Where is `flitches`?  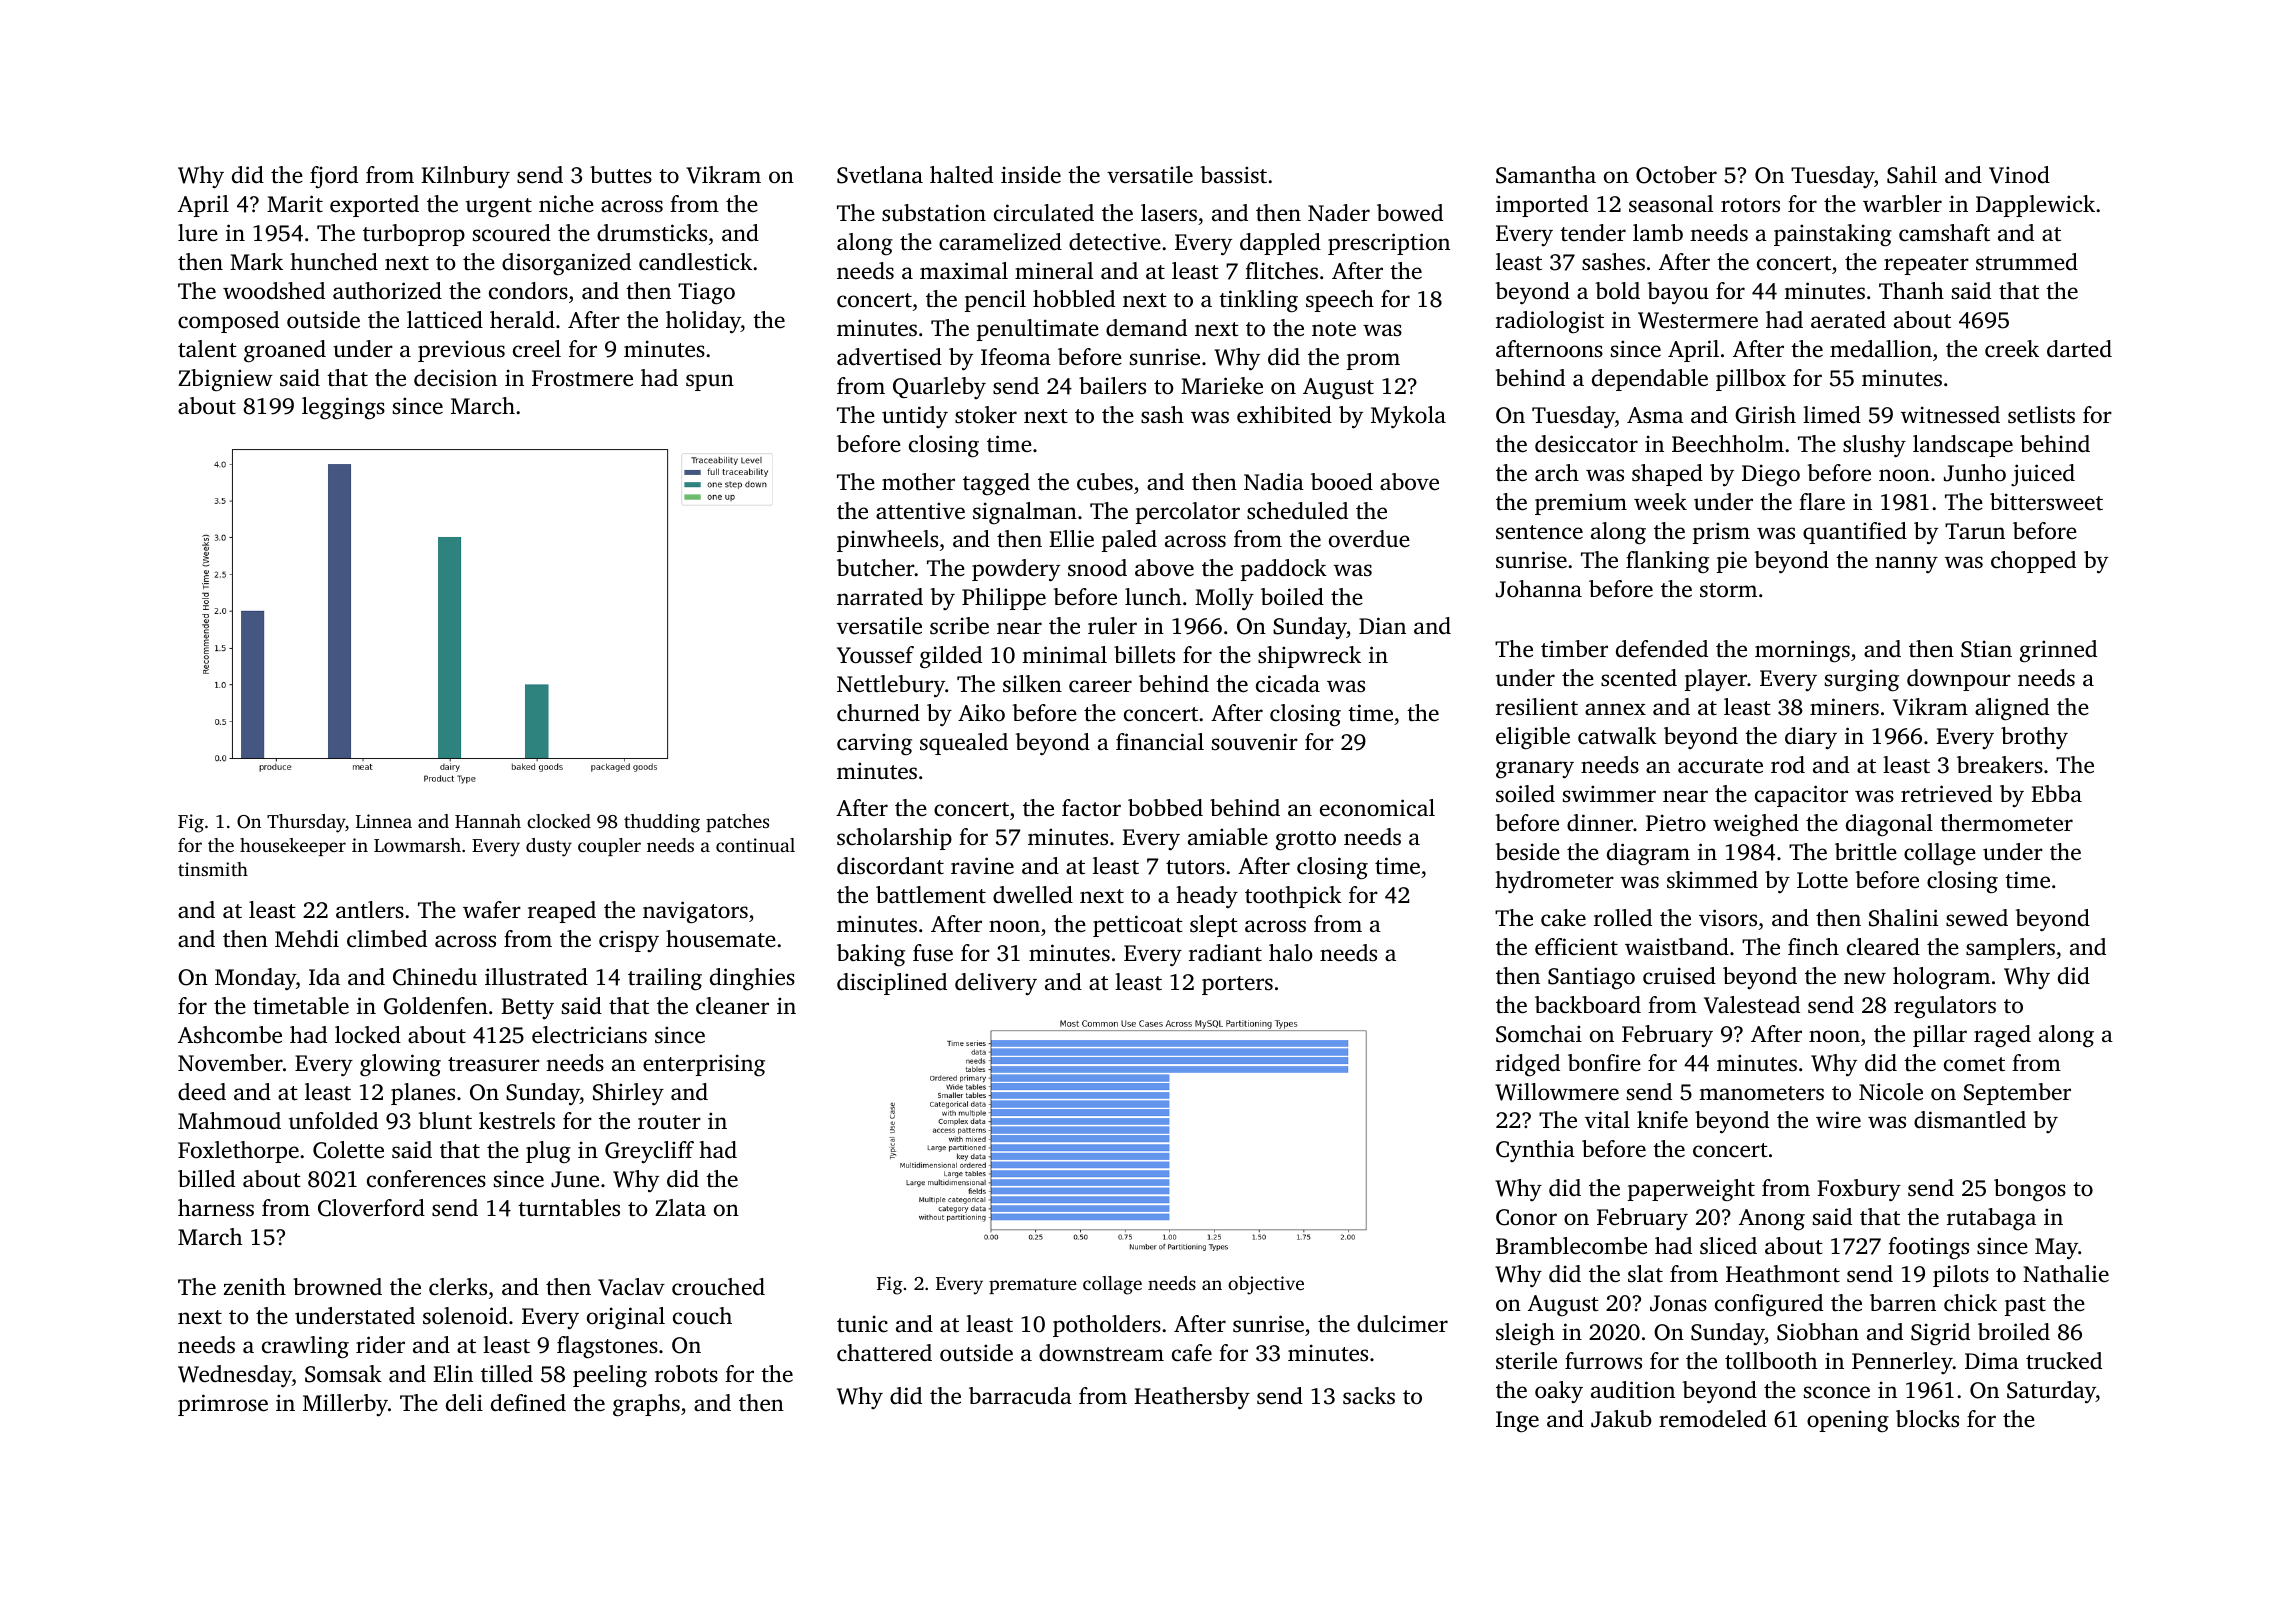
flitches is located at coordinates (1281, 271).
